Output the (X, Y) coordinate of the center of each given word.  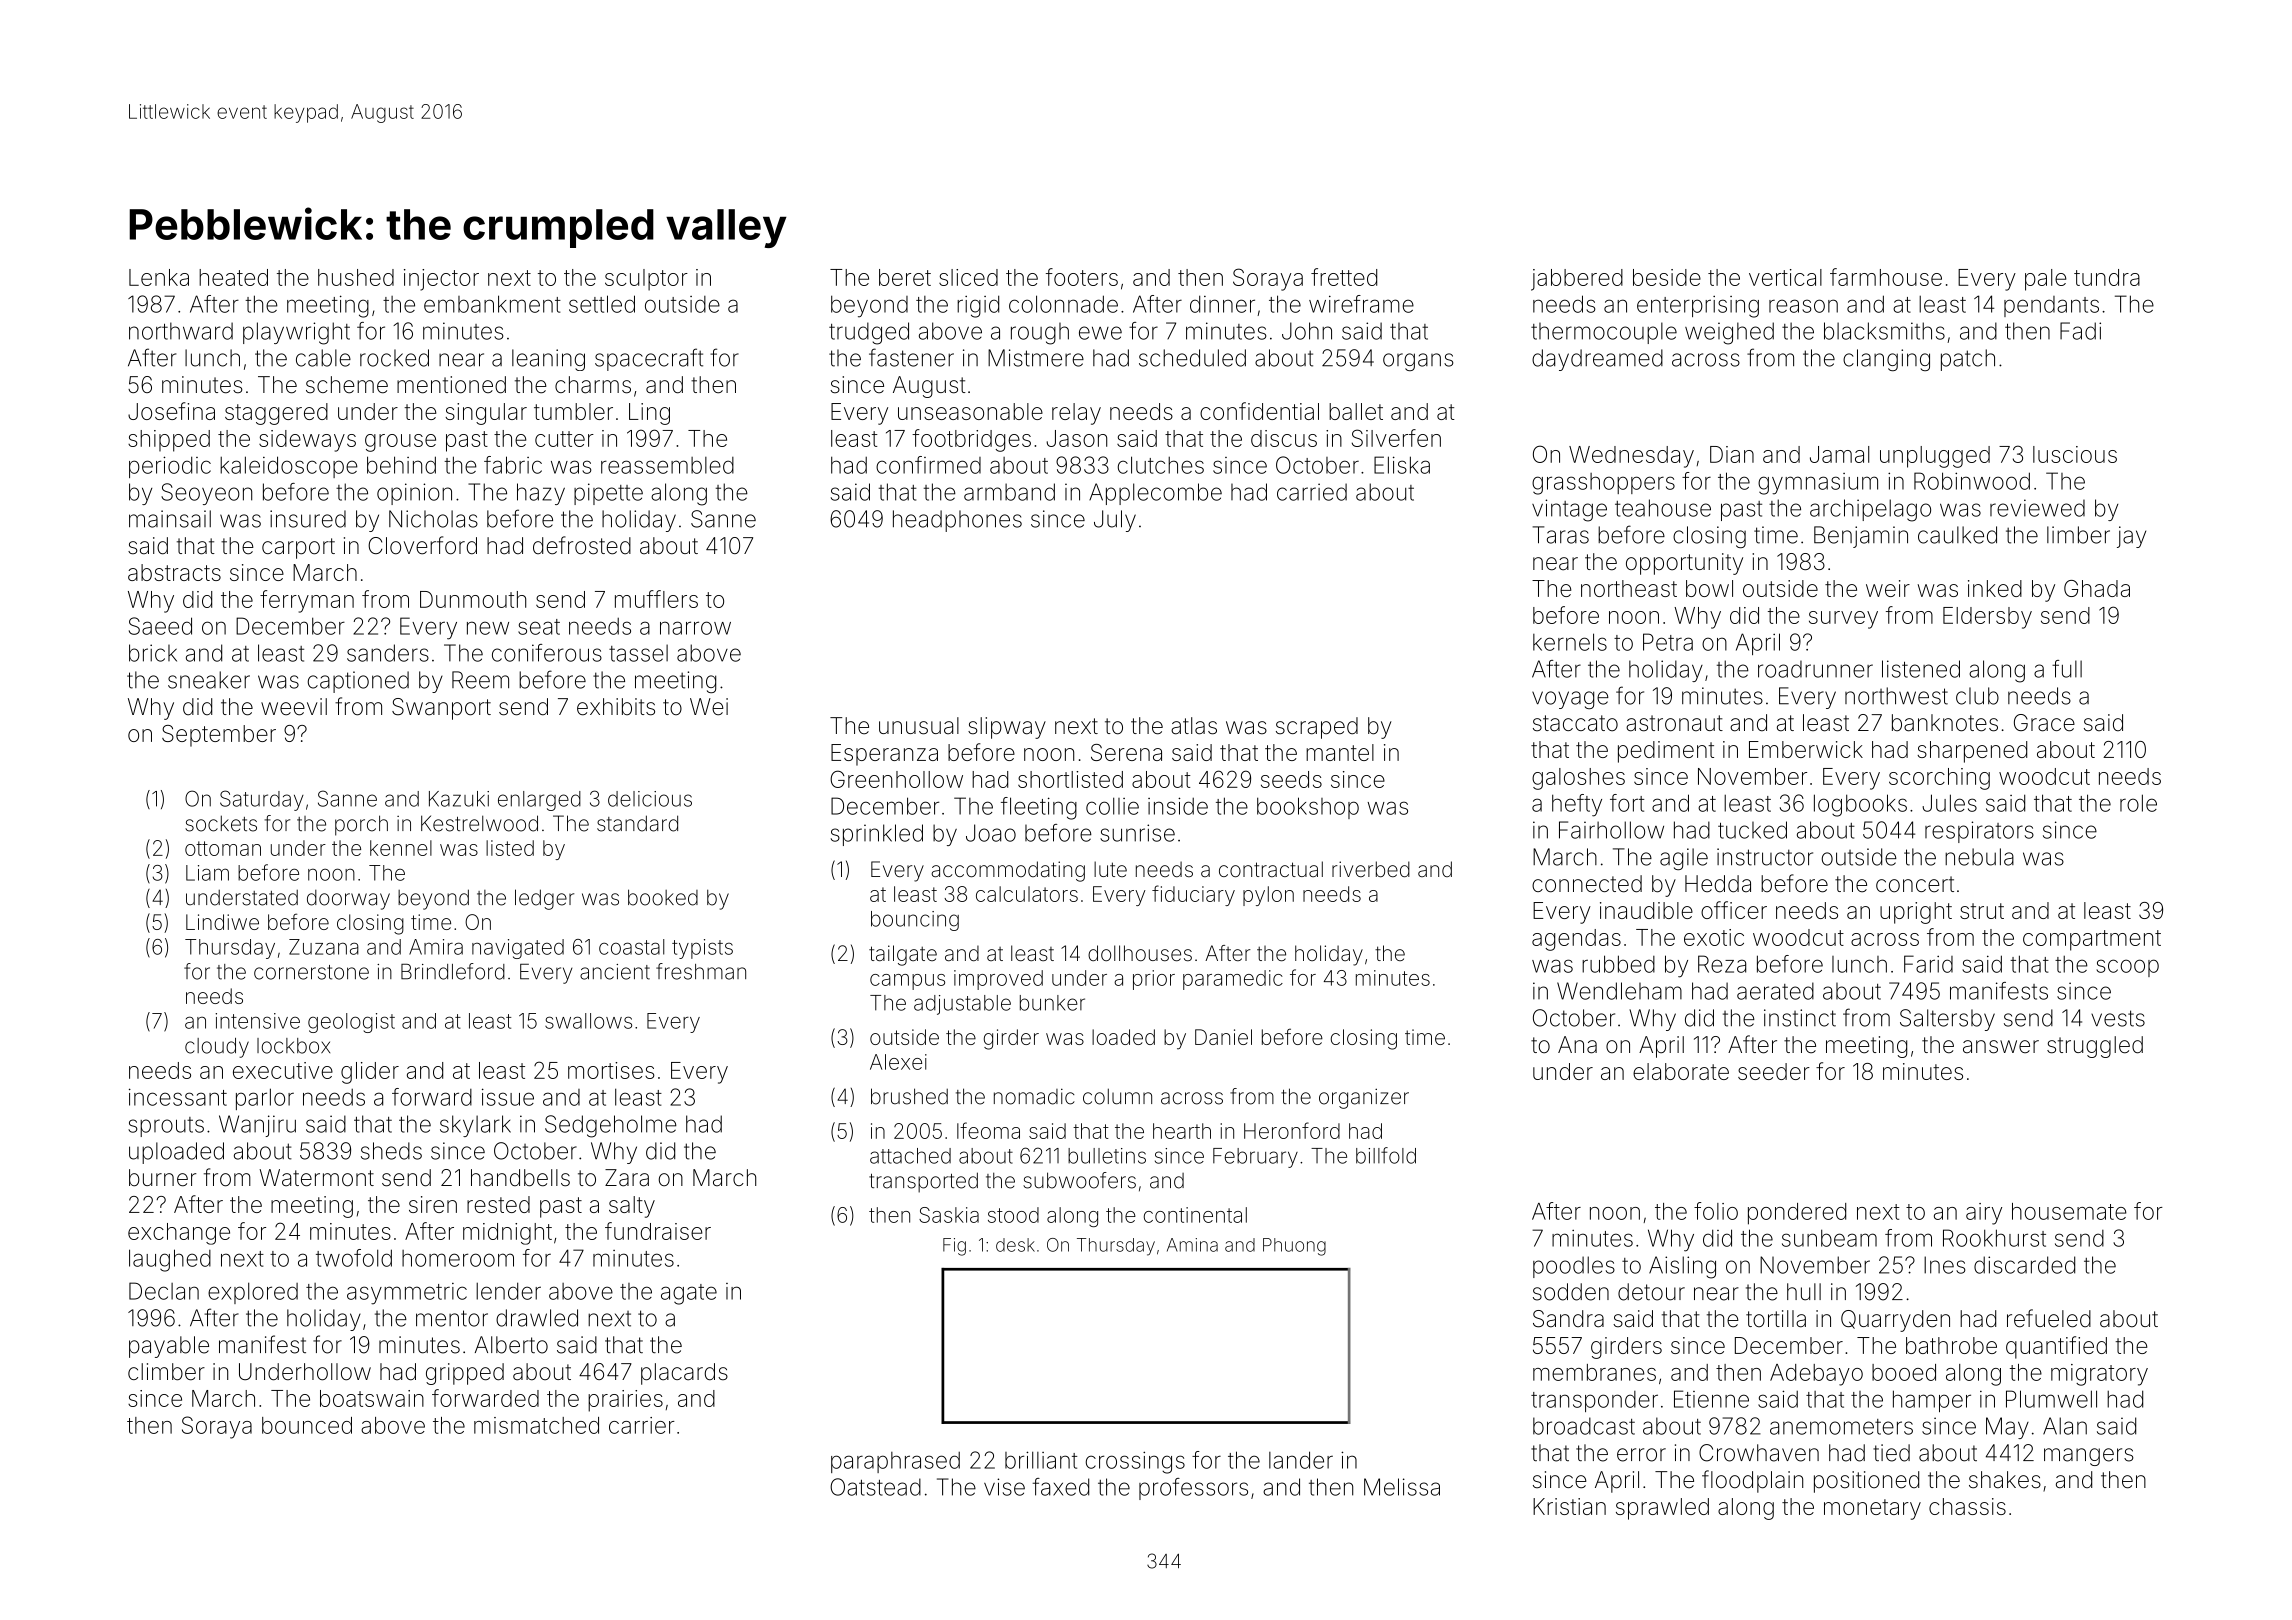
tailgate (903, 955)
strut (1982, 911)
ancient (615, 972)
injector (441, 280)
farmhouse (1886, 277)
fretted (1344, 277)
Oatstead (875, 1487)
